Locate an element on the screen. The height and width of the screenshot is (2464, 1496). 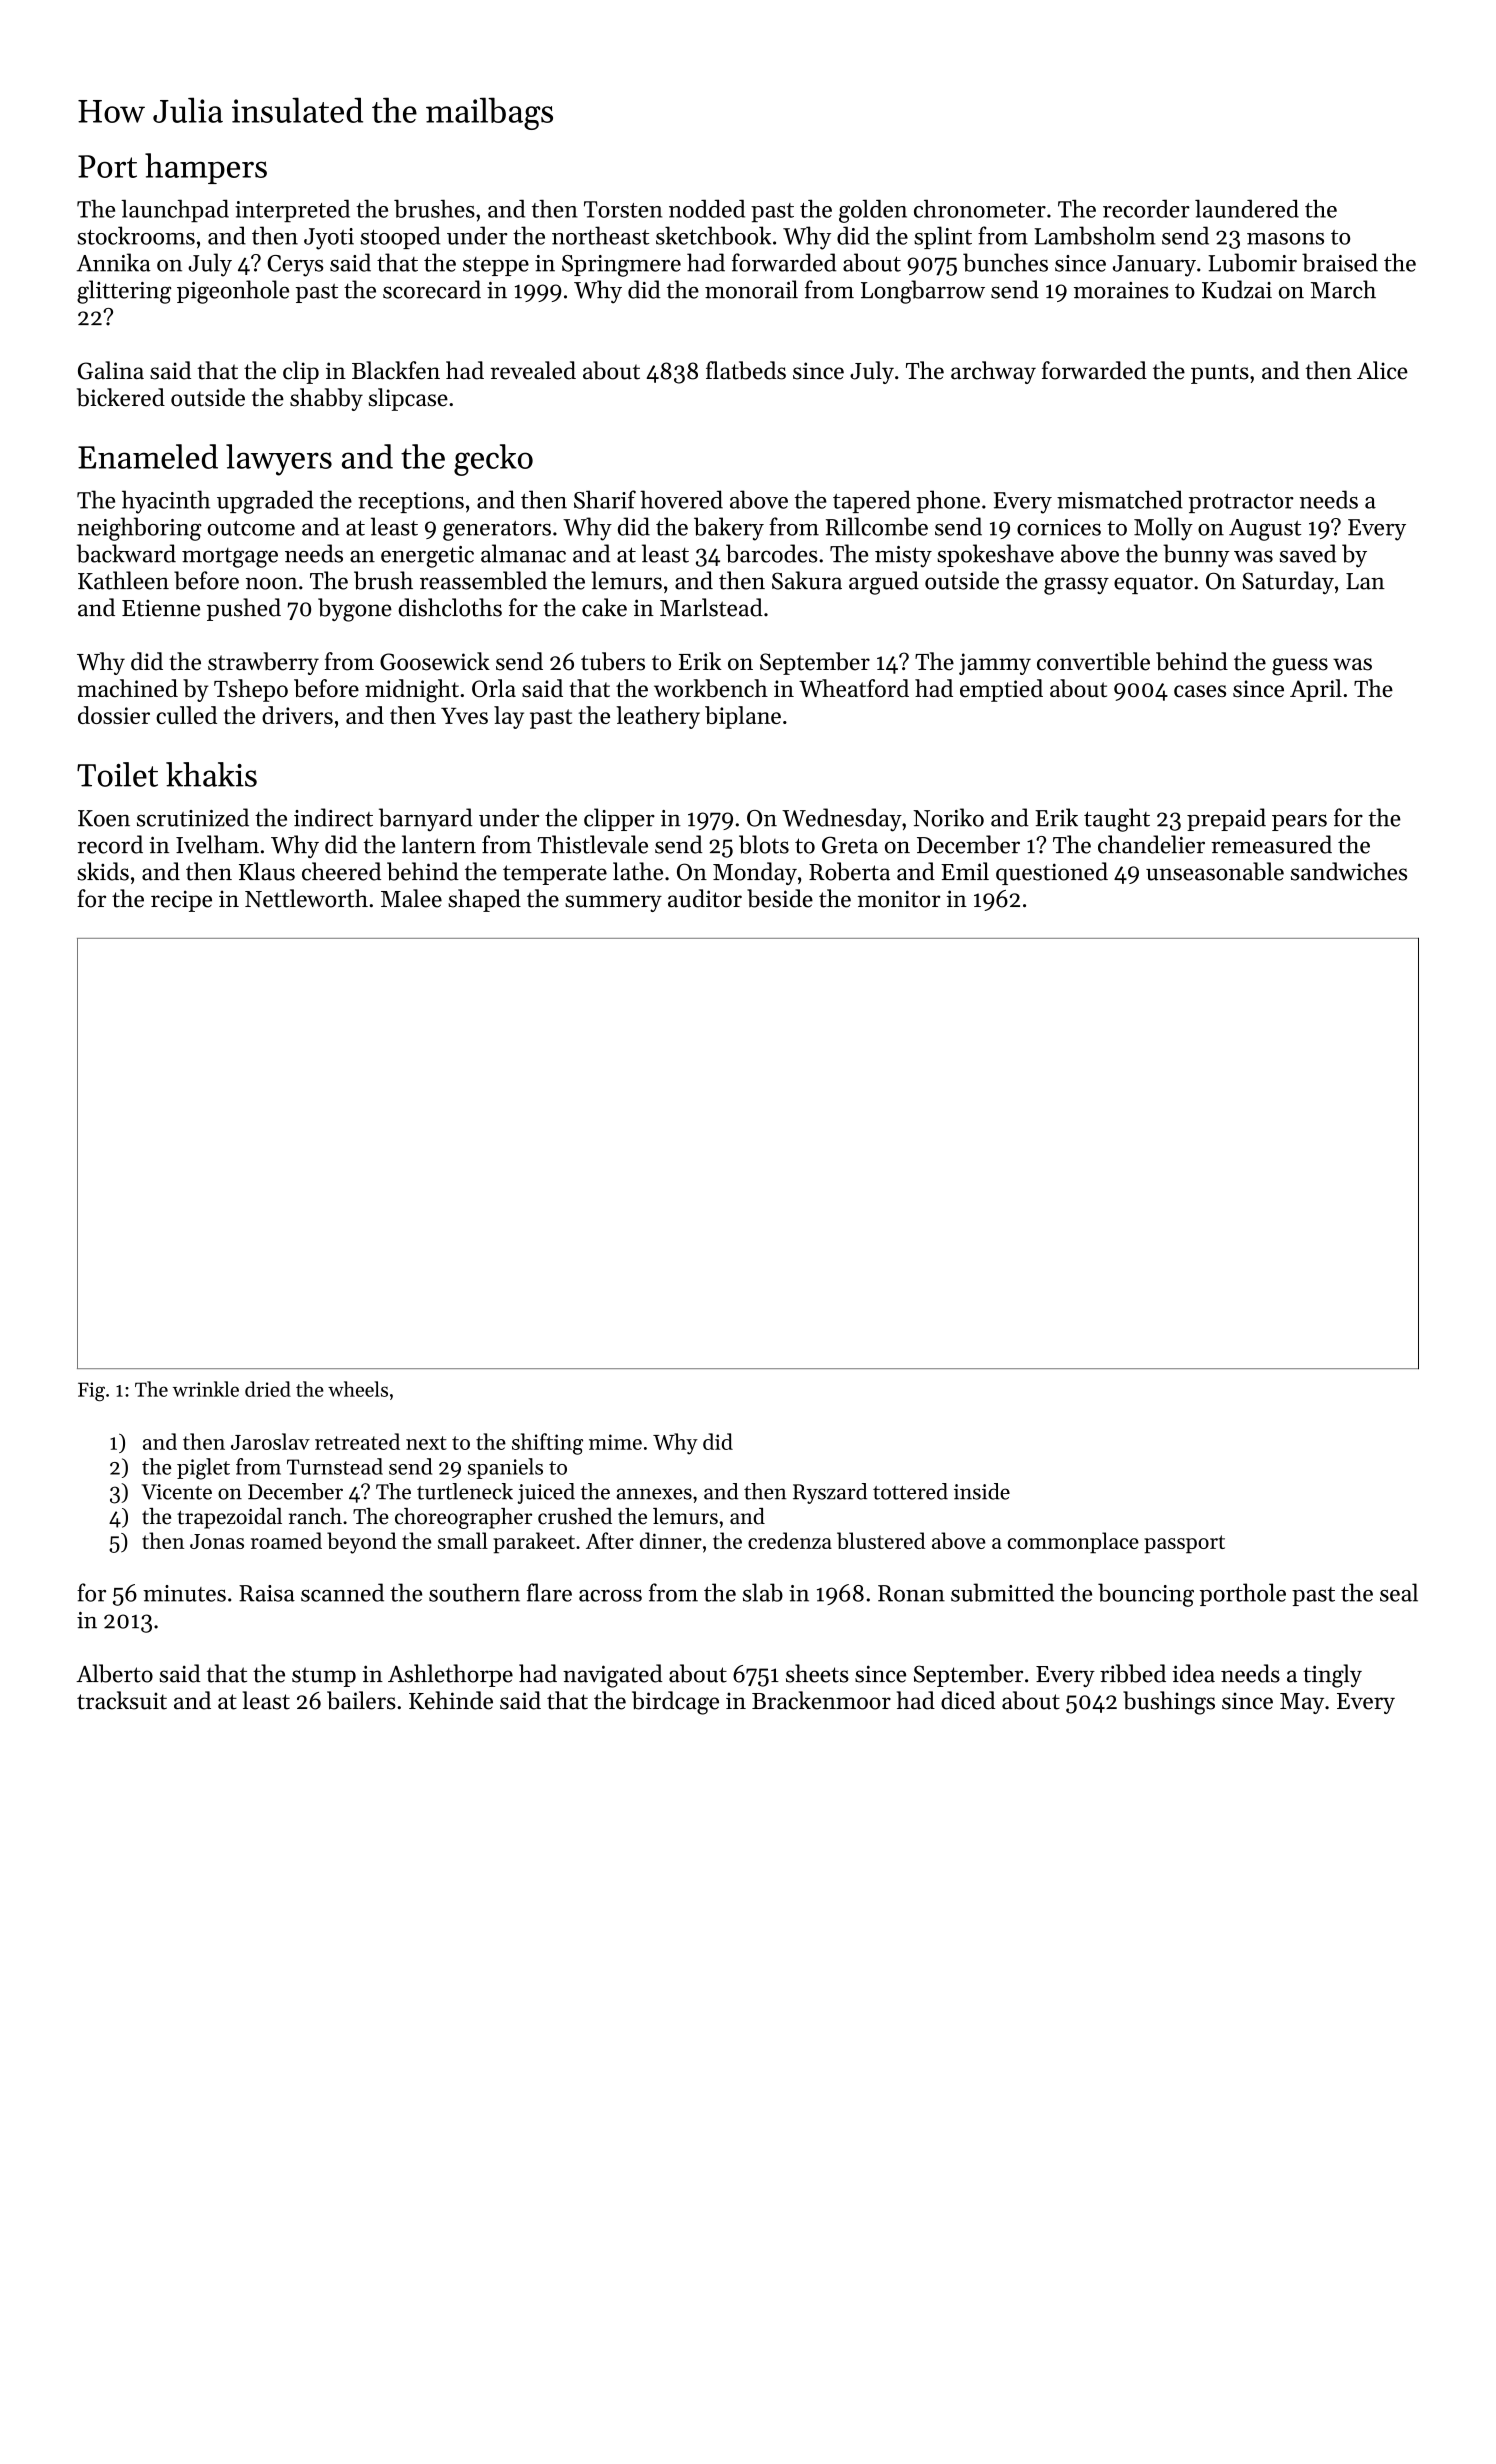
commonplace is located at coordinates (1073, 1542).
